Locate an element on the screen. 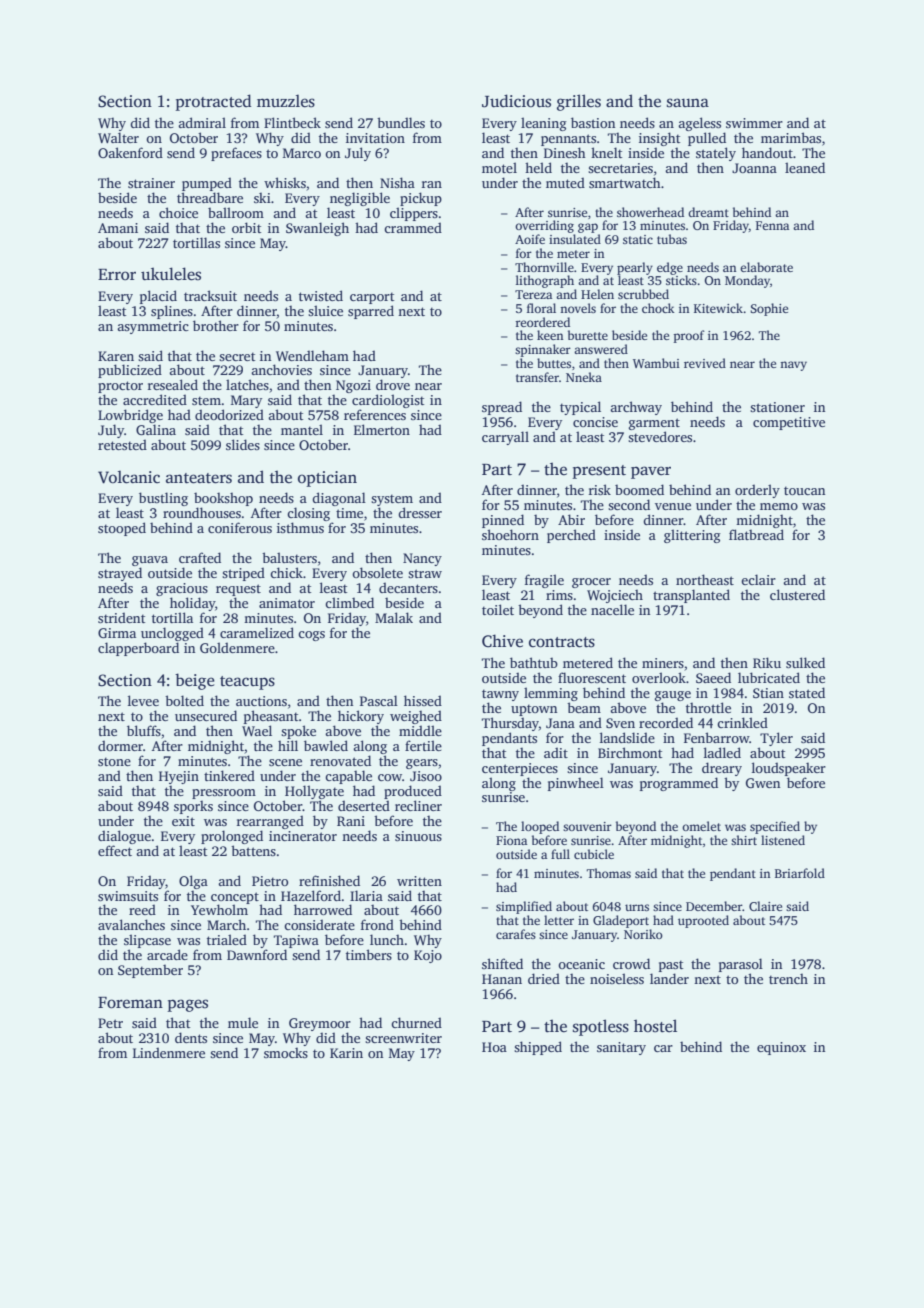  oceanic is located at coordinates (581, 964).
